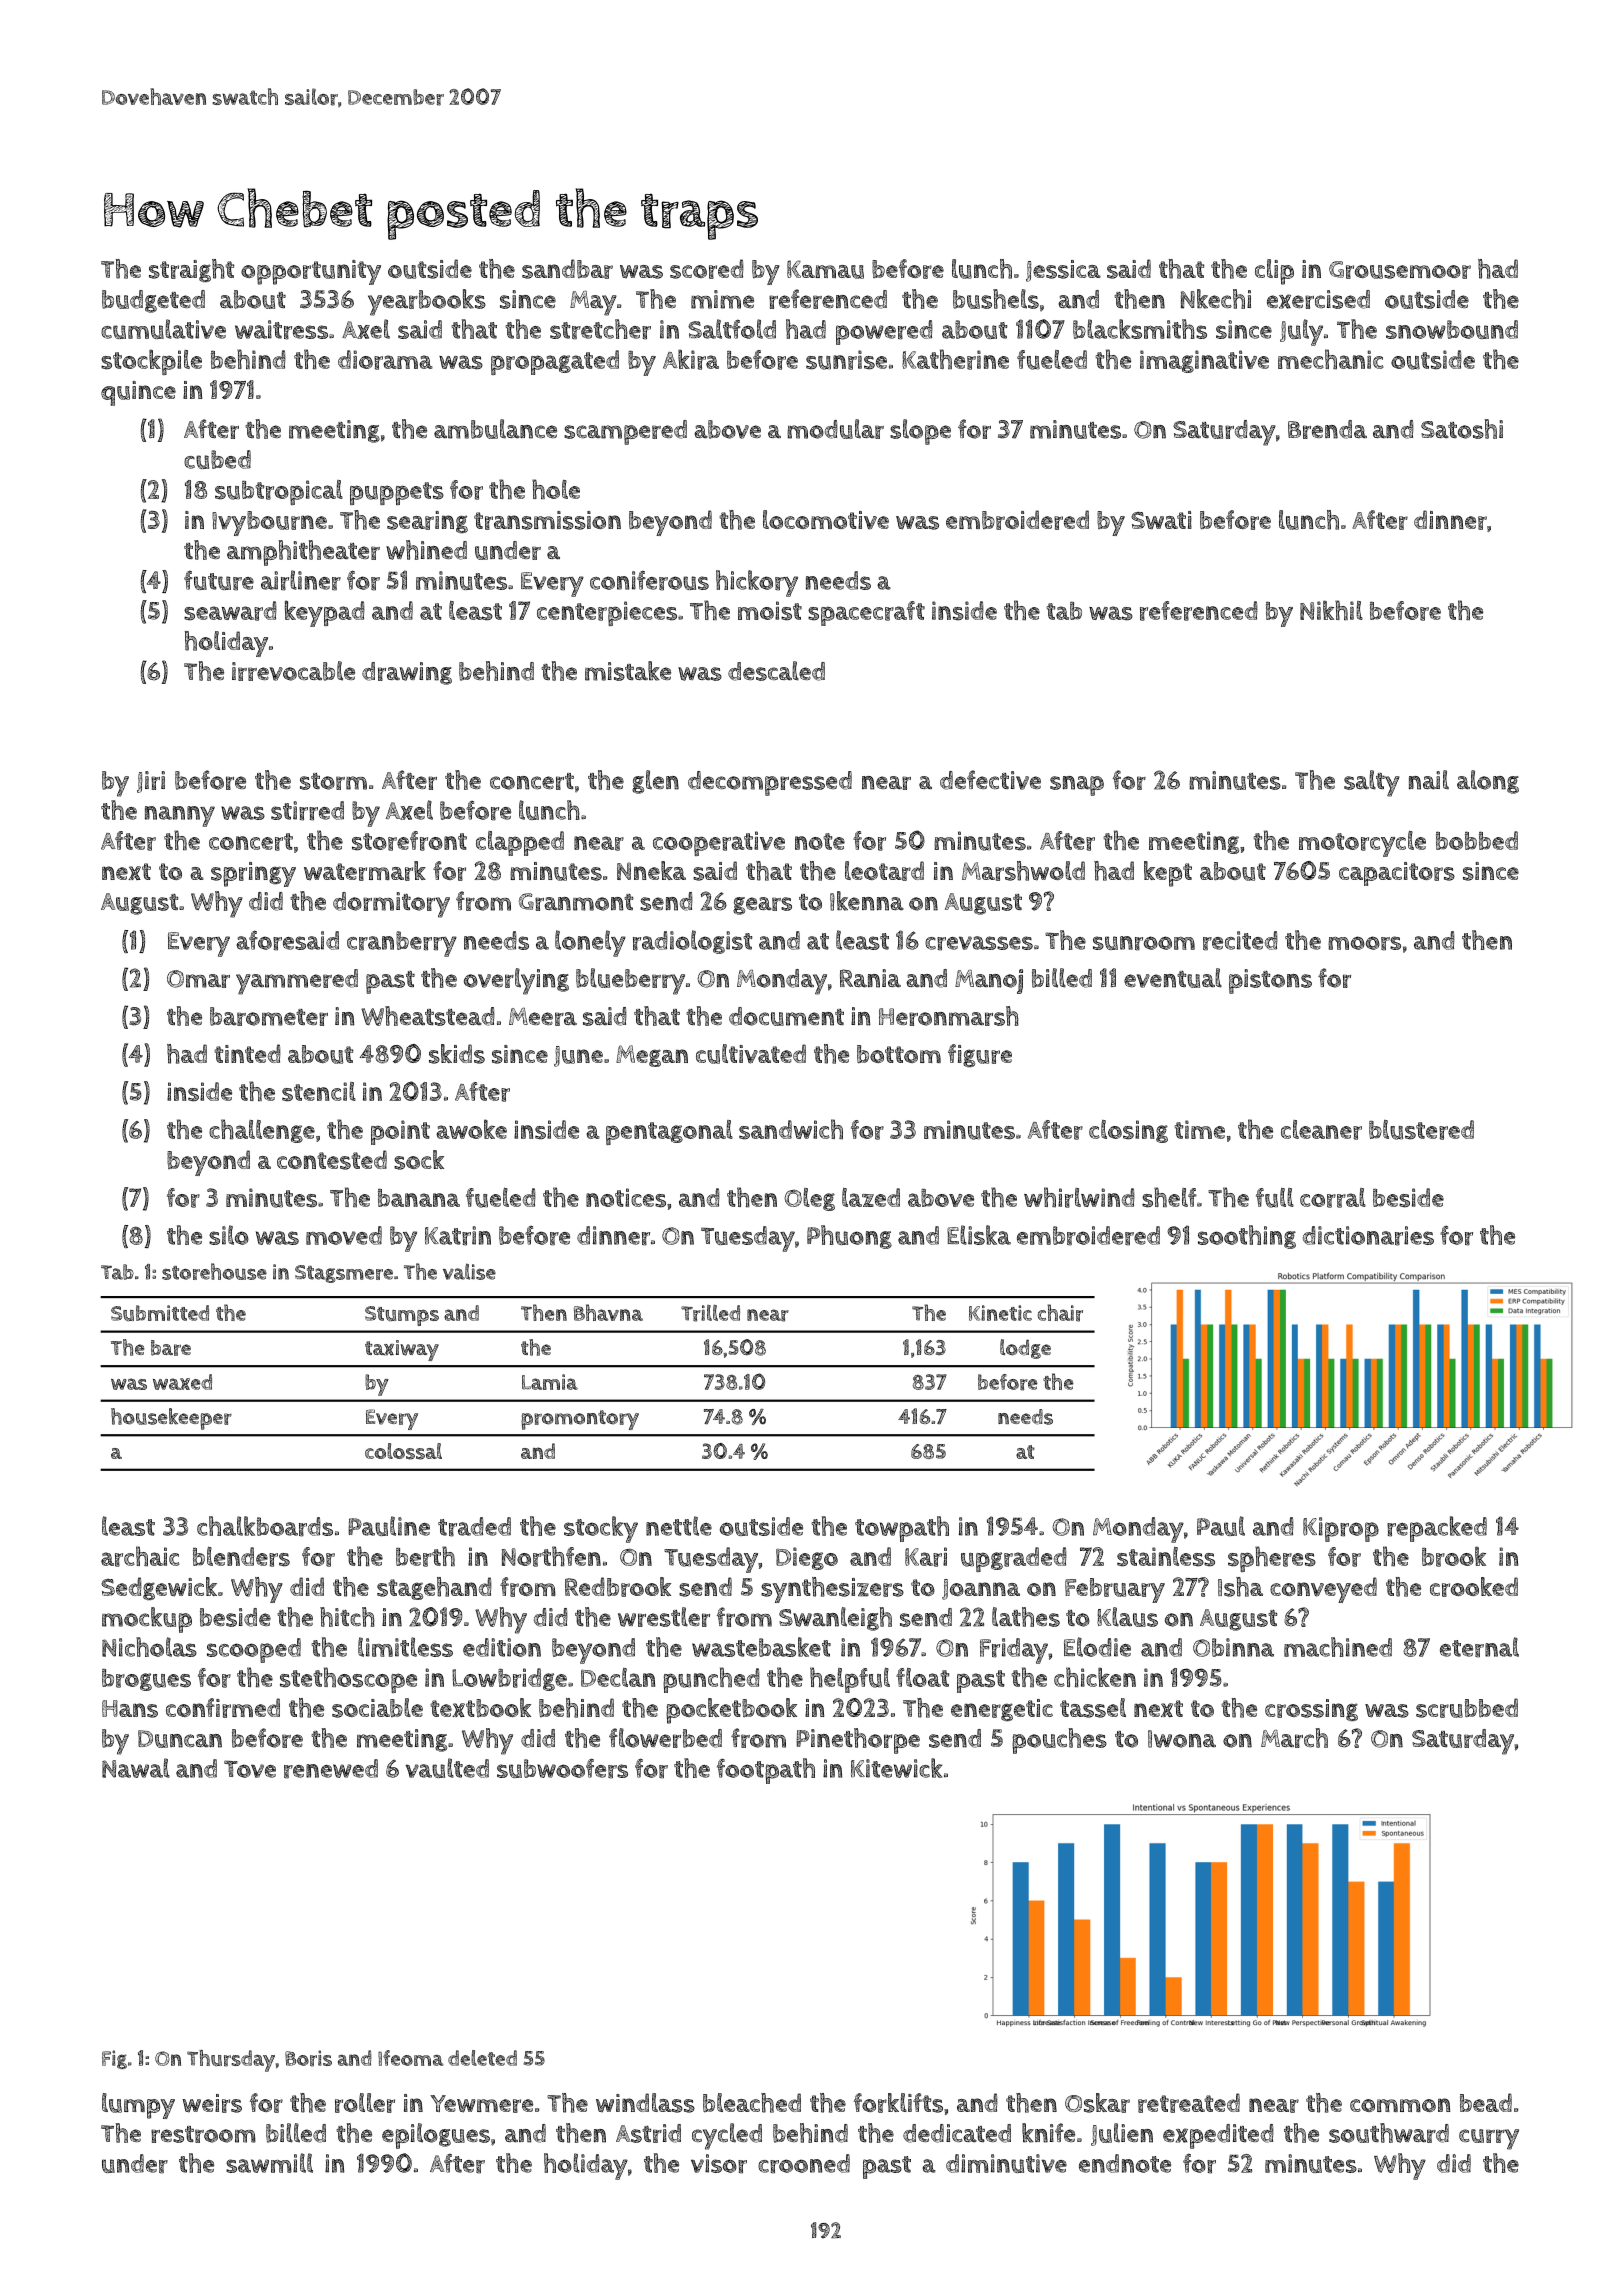 Image resolution: width=1620 pixels, height=2292 pixels. I want to click on scampered, so click(625, 432).
